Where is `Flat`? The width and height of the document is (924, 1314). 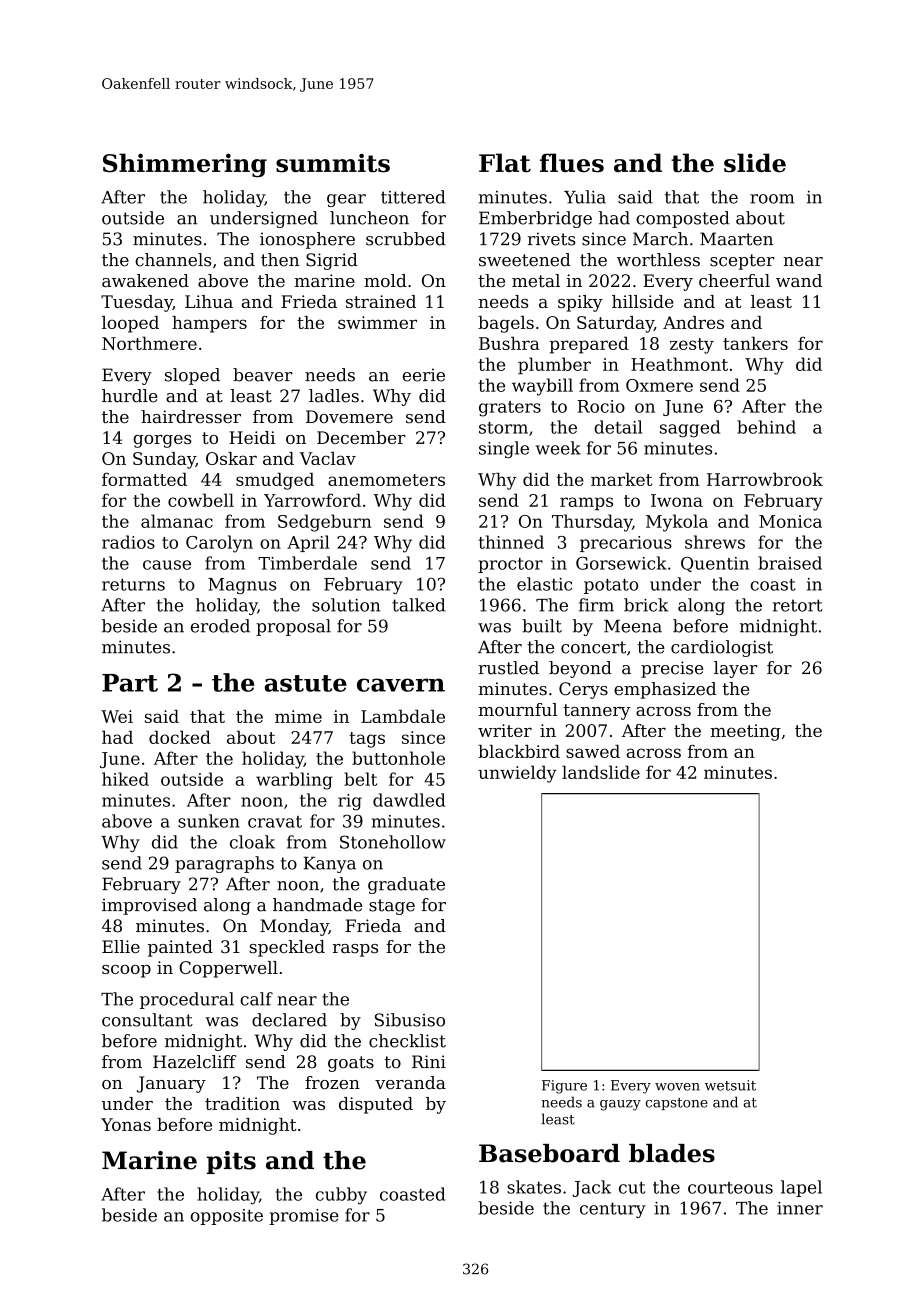
Flat is located at coordinates (505, 163).
